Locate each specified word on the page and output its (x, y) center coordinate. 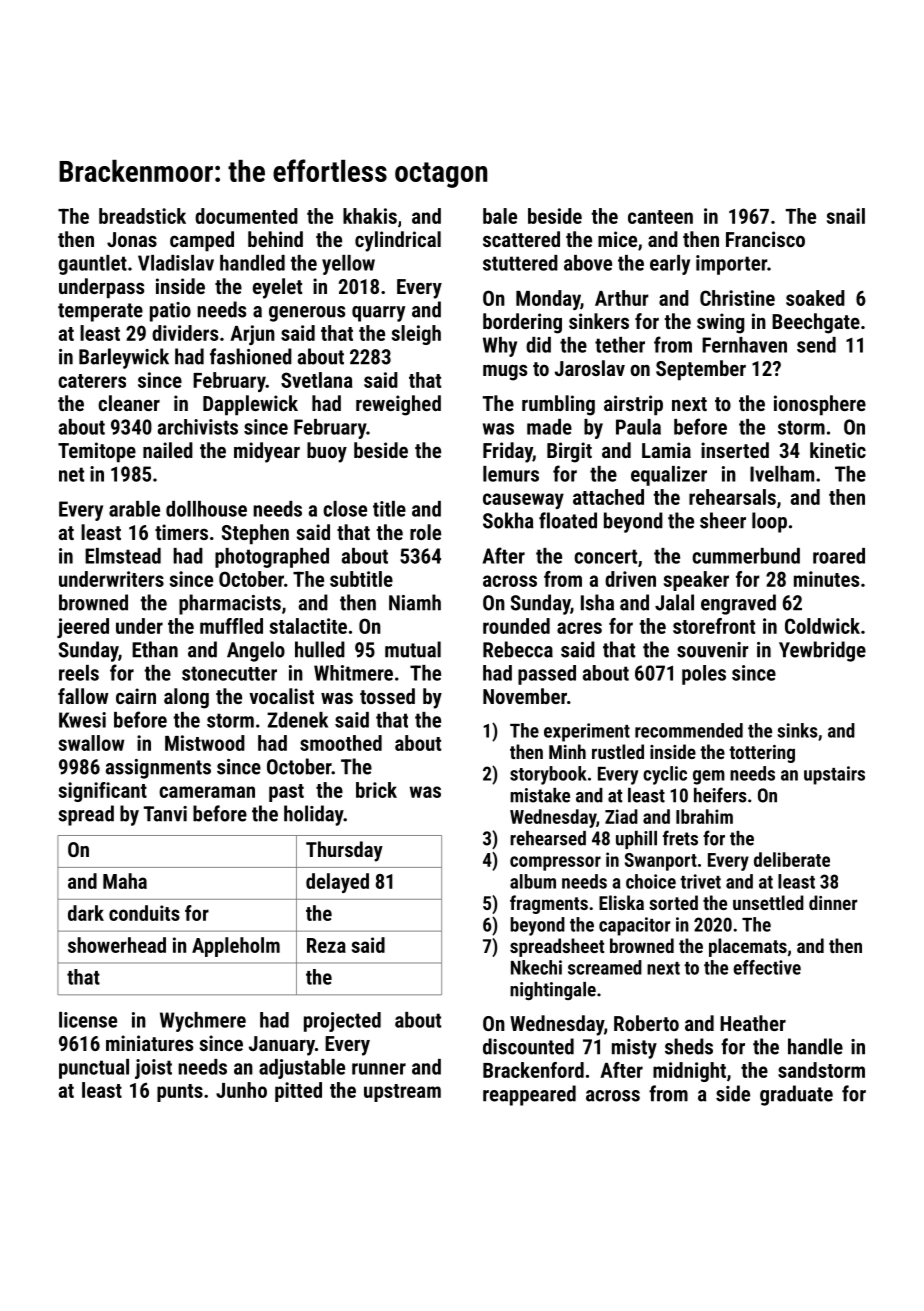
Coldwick (822, 626)
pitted (298, 1092)
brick (376, 790)
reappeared (529, 1095)
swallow (91, 743)
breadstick (142, 216)
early (670, 265)
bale (500, 216)
